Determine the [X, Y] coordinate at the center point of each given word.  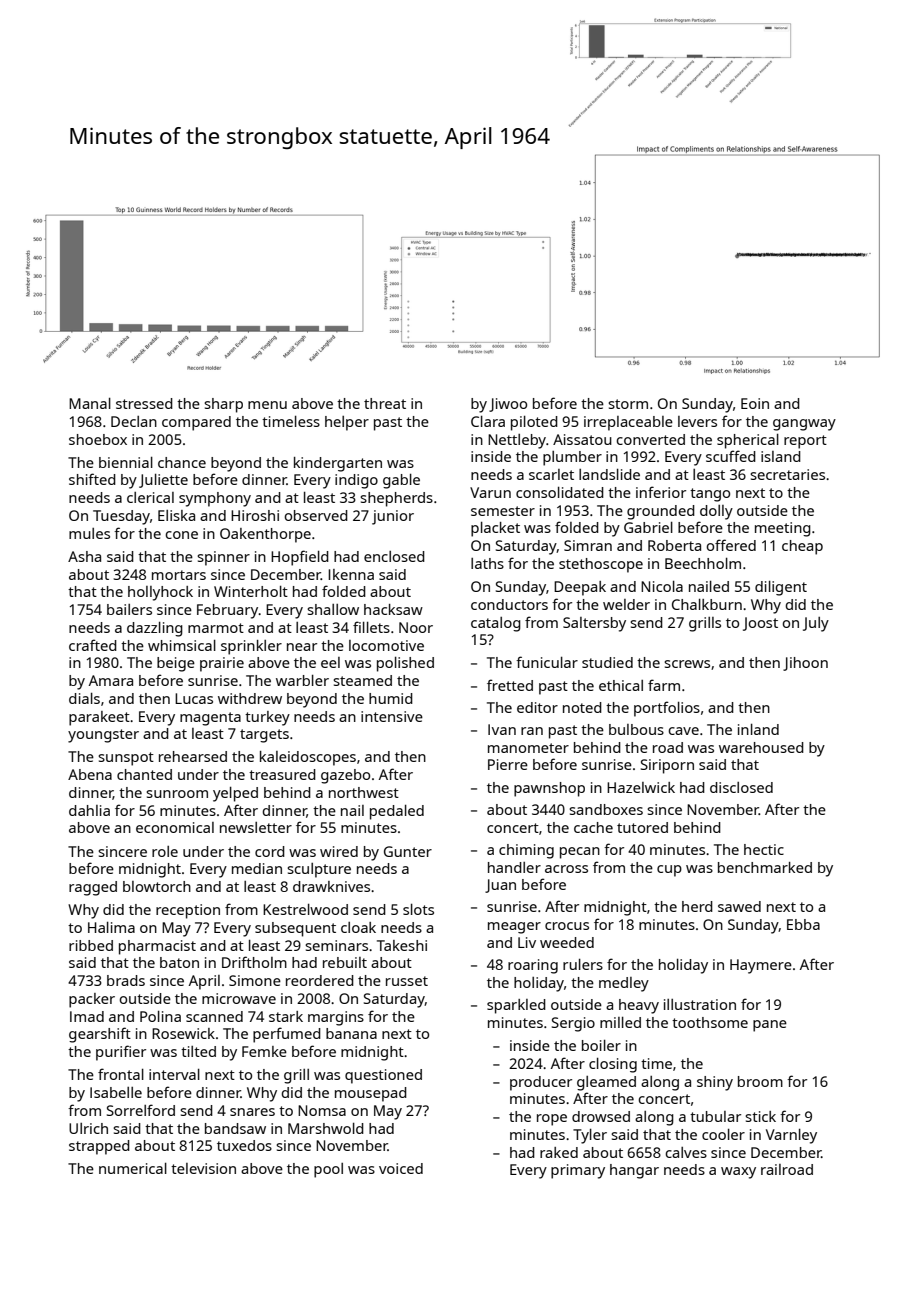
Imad [87, 1016]
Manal [90, 403]
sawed [739, 906]
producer [541, 1083]
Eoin [755, 403]
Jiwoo [508, 405]
